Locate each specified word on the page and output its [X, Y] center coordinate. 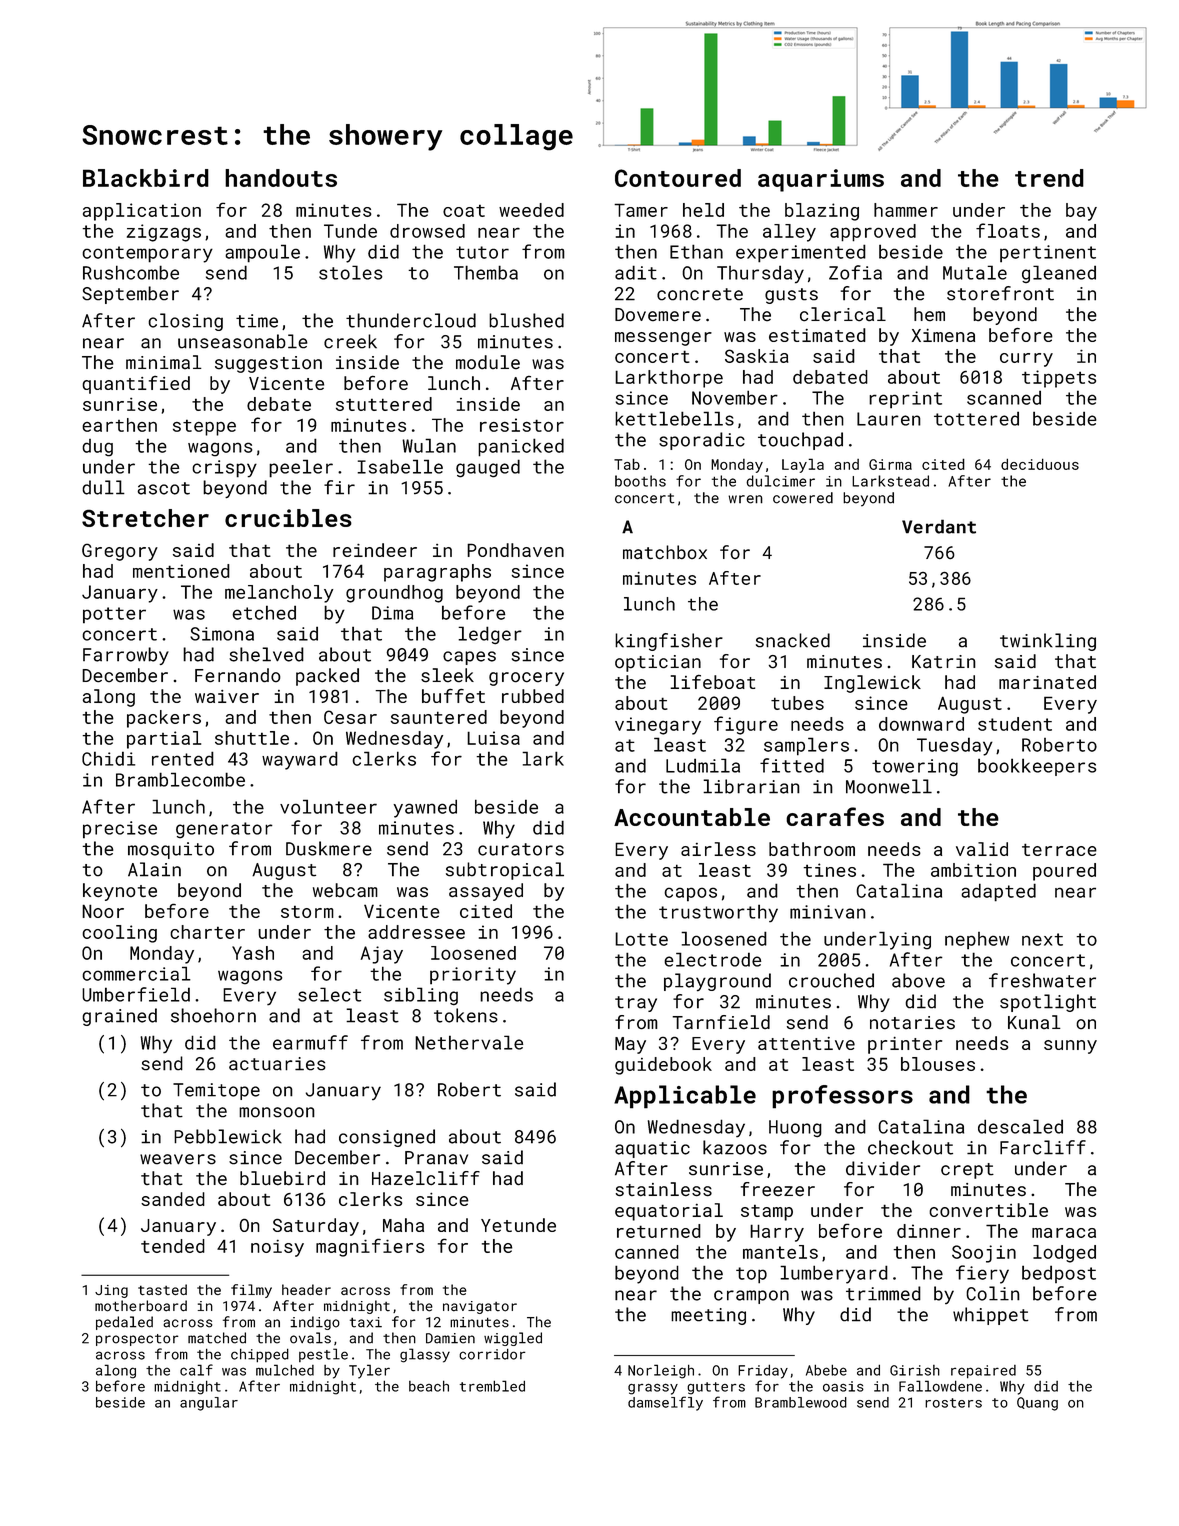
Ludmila [703, 765]
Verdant [939, 526]
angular [209, 1404]
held [703, 210]
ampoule [262, 253]
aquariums [821, 180]
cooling [119, 934]
